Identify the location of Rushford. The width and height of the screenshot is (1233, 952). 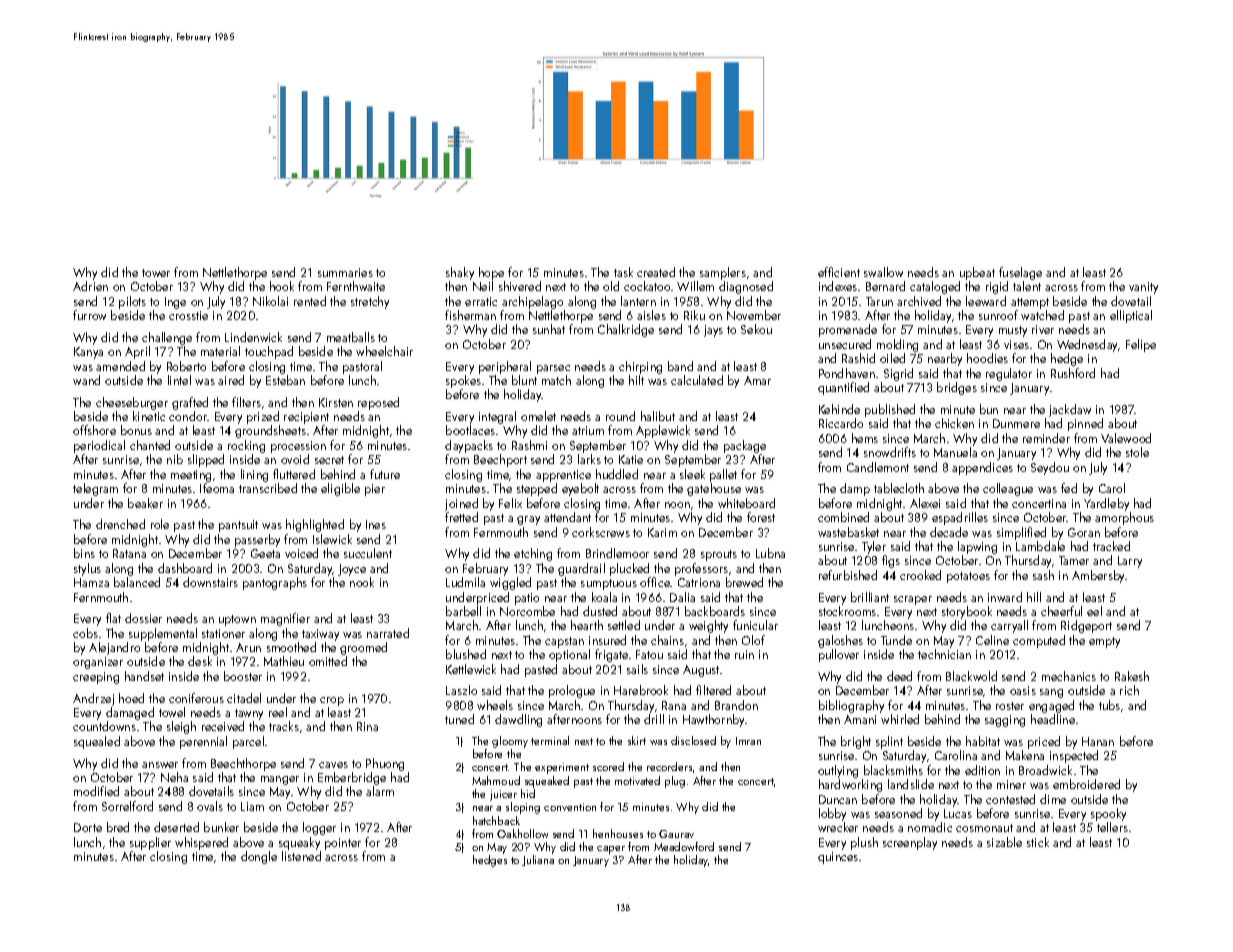
(1073, 373).
